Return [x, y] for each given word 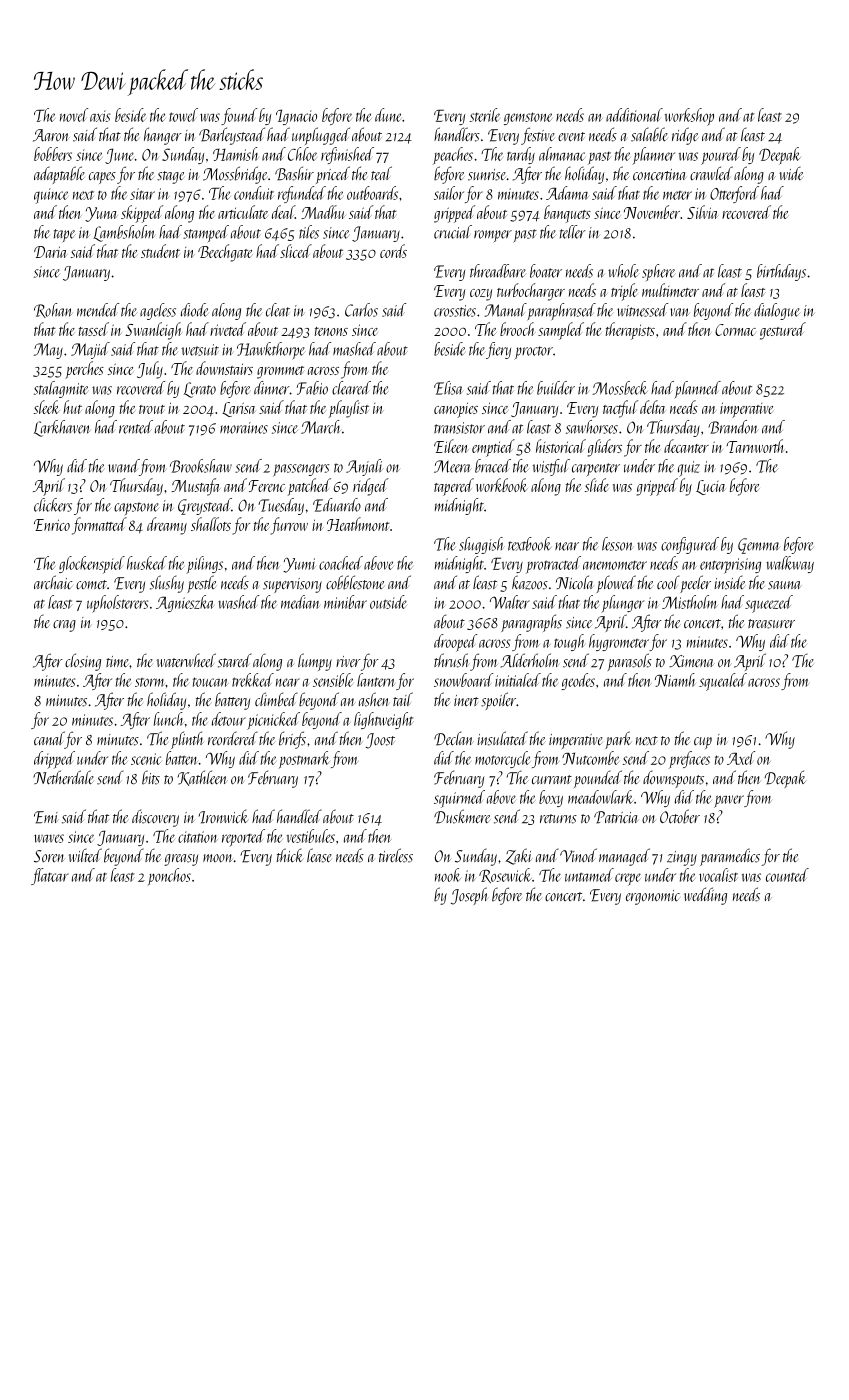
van [679, 312]
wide [791, 173]
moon [218, 858]
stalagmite [61, 389]
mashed [354, 349]
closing [83, 662]
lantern [376, 680]
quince [51, 196]
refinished [347, 155]
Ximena [691, 661]
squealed [723, 682]
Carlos [361, 310]
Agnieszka [185, 603]
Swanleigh [153, 331]
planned [697, 390]
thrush [451, 660]
